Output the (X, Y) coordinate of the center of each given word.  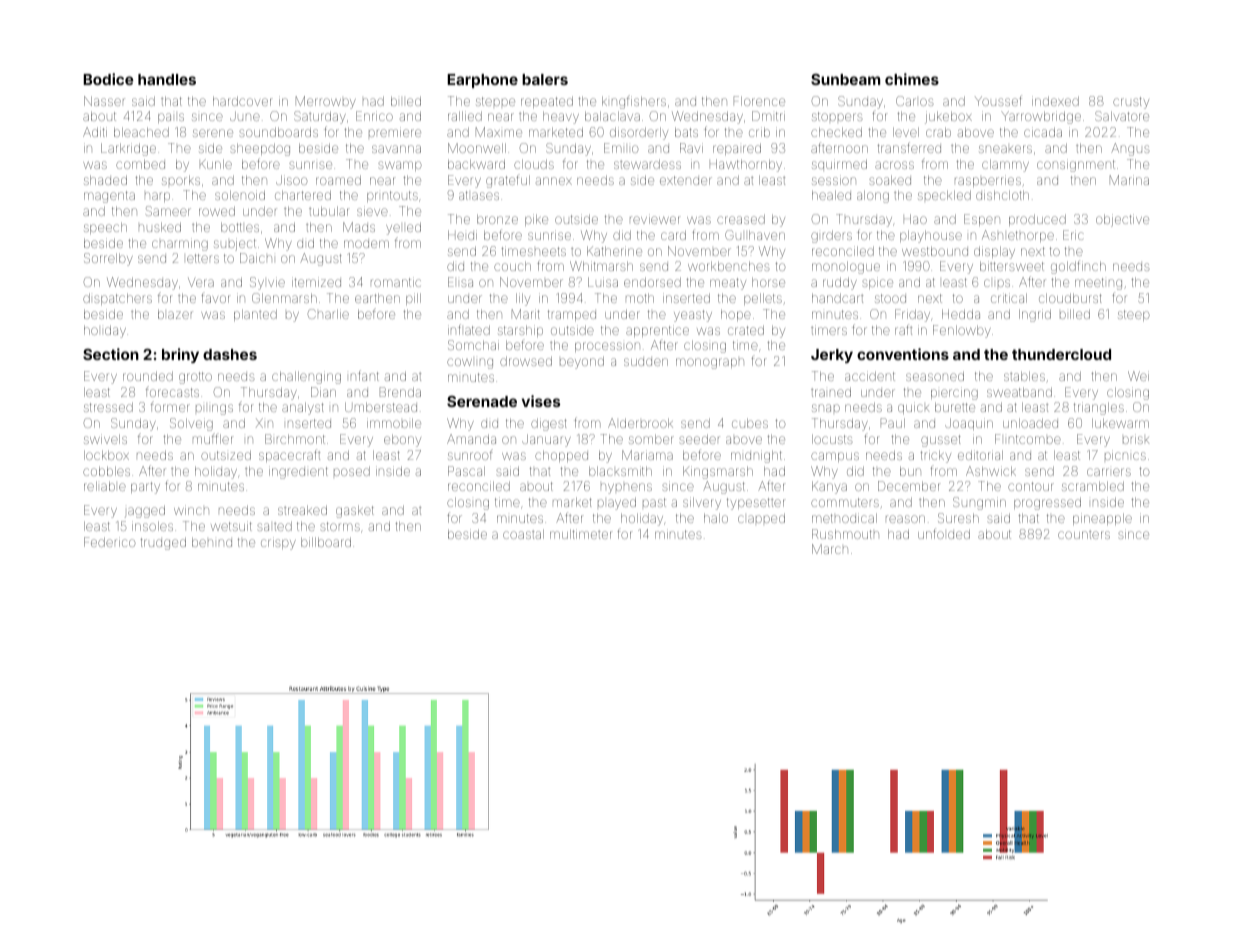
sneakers (1005, 149)
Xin (264, 423)
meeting (1098, 284)
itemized (316, 282)
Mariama (647, 455)
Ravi (691, 148)
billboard (326, 542)
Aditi (95, 132)
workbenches (729, 266)
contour (1031, 486)
